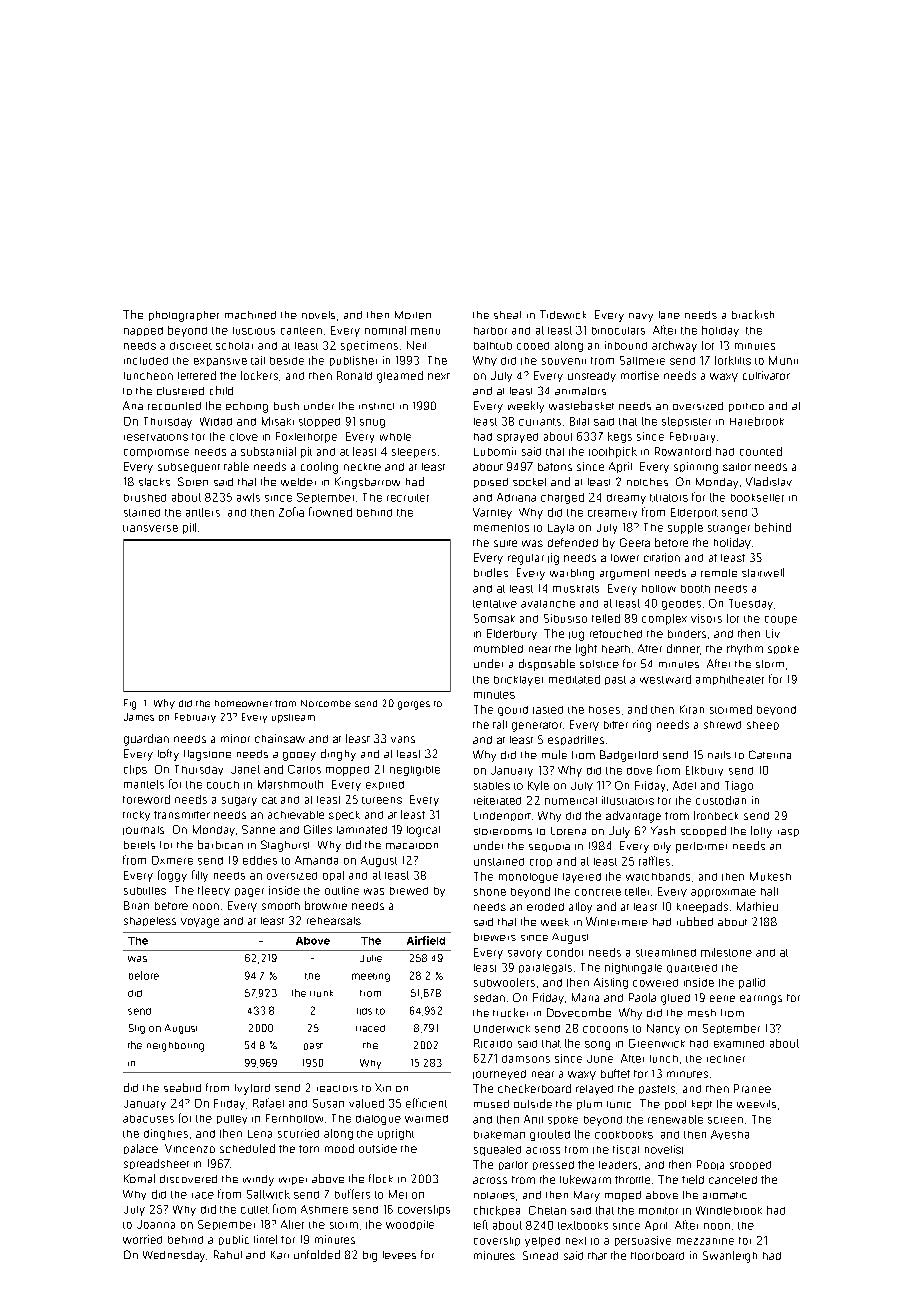 The width and height of the screenshot is (924, 1308). I want to click on novels, so click(318, 315).
